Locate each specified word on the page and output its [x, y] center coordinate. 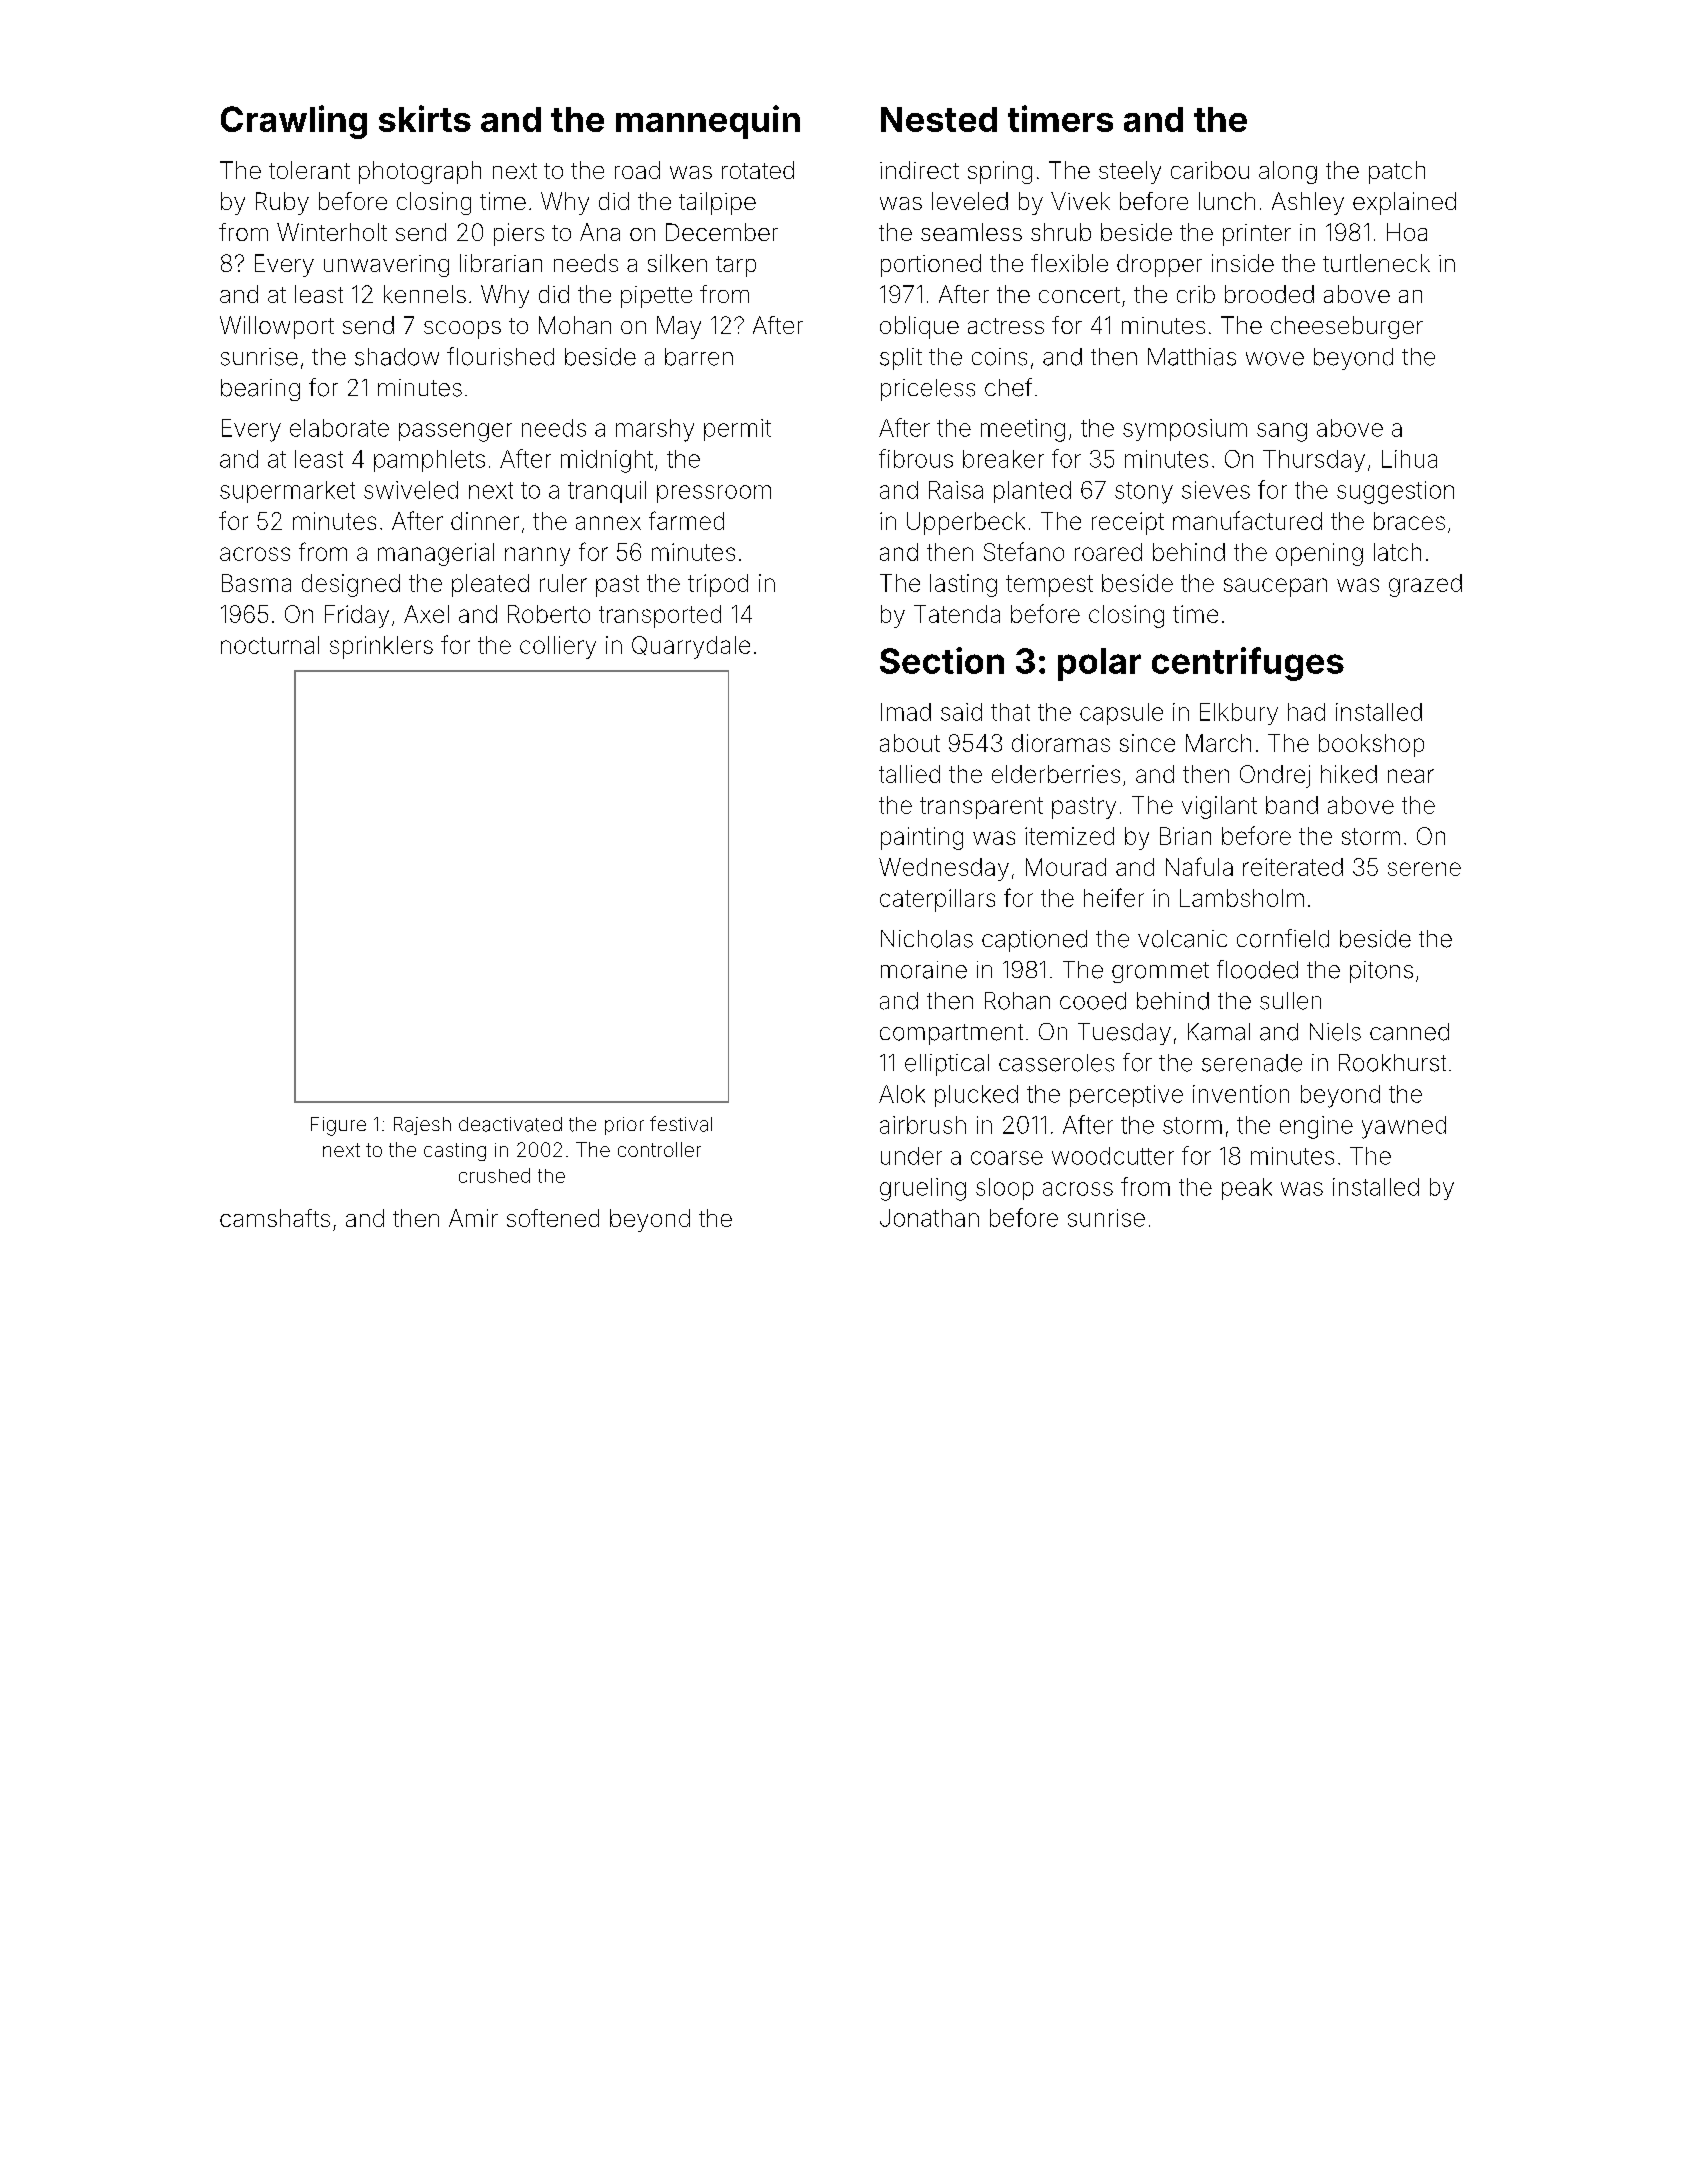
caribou [1210, 170]
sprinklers [381, 647]
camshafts [275, 1218]
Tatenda [957, 614]
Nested [939, 119]
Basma [256, 583]
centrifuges [1248, 664]
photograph [420, 172]
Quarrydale [691, 647]
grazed [1425, 585]
